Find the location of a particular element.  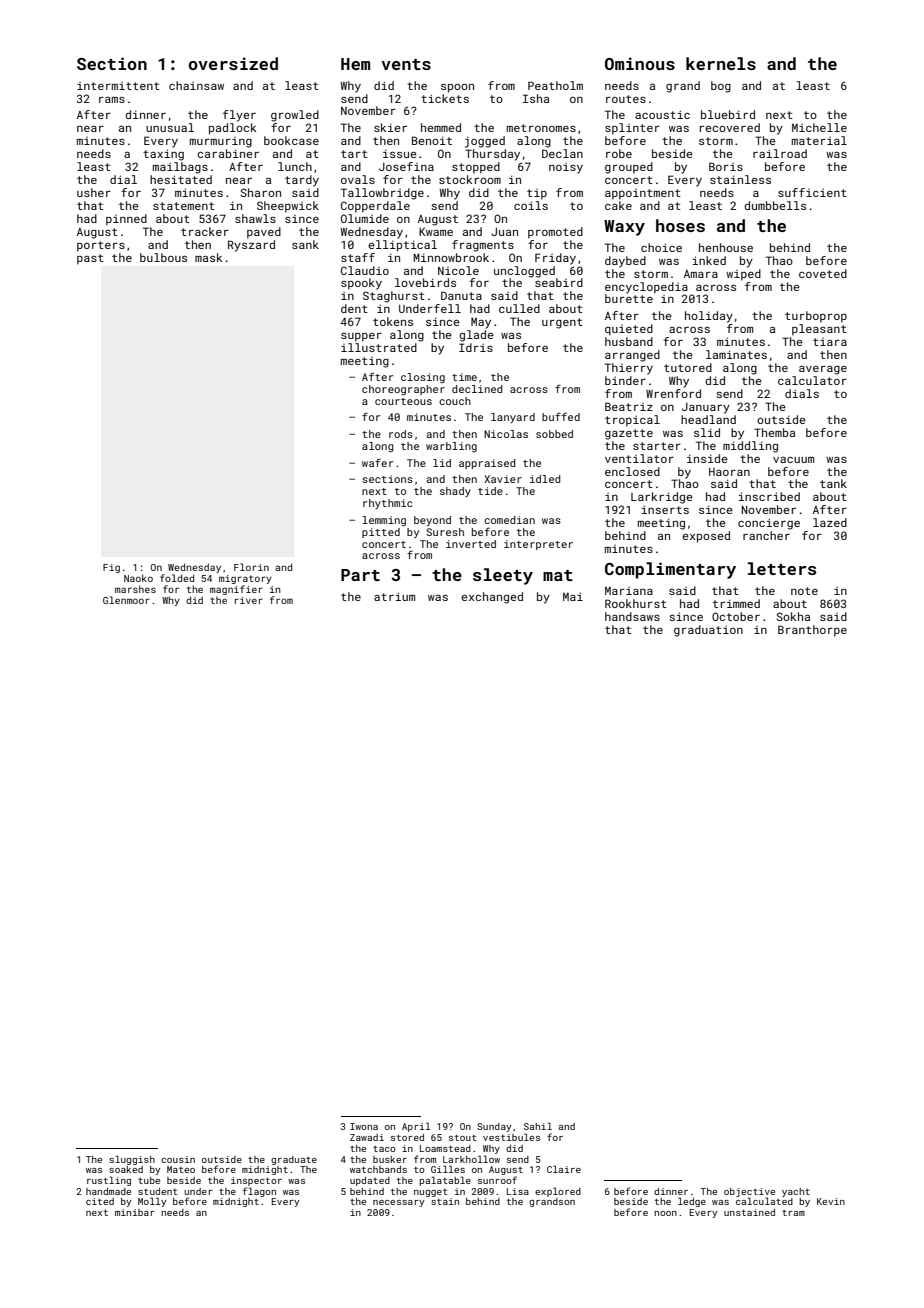

atrium is located at coordinates (394, 596).
